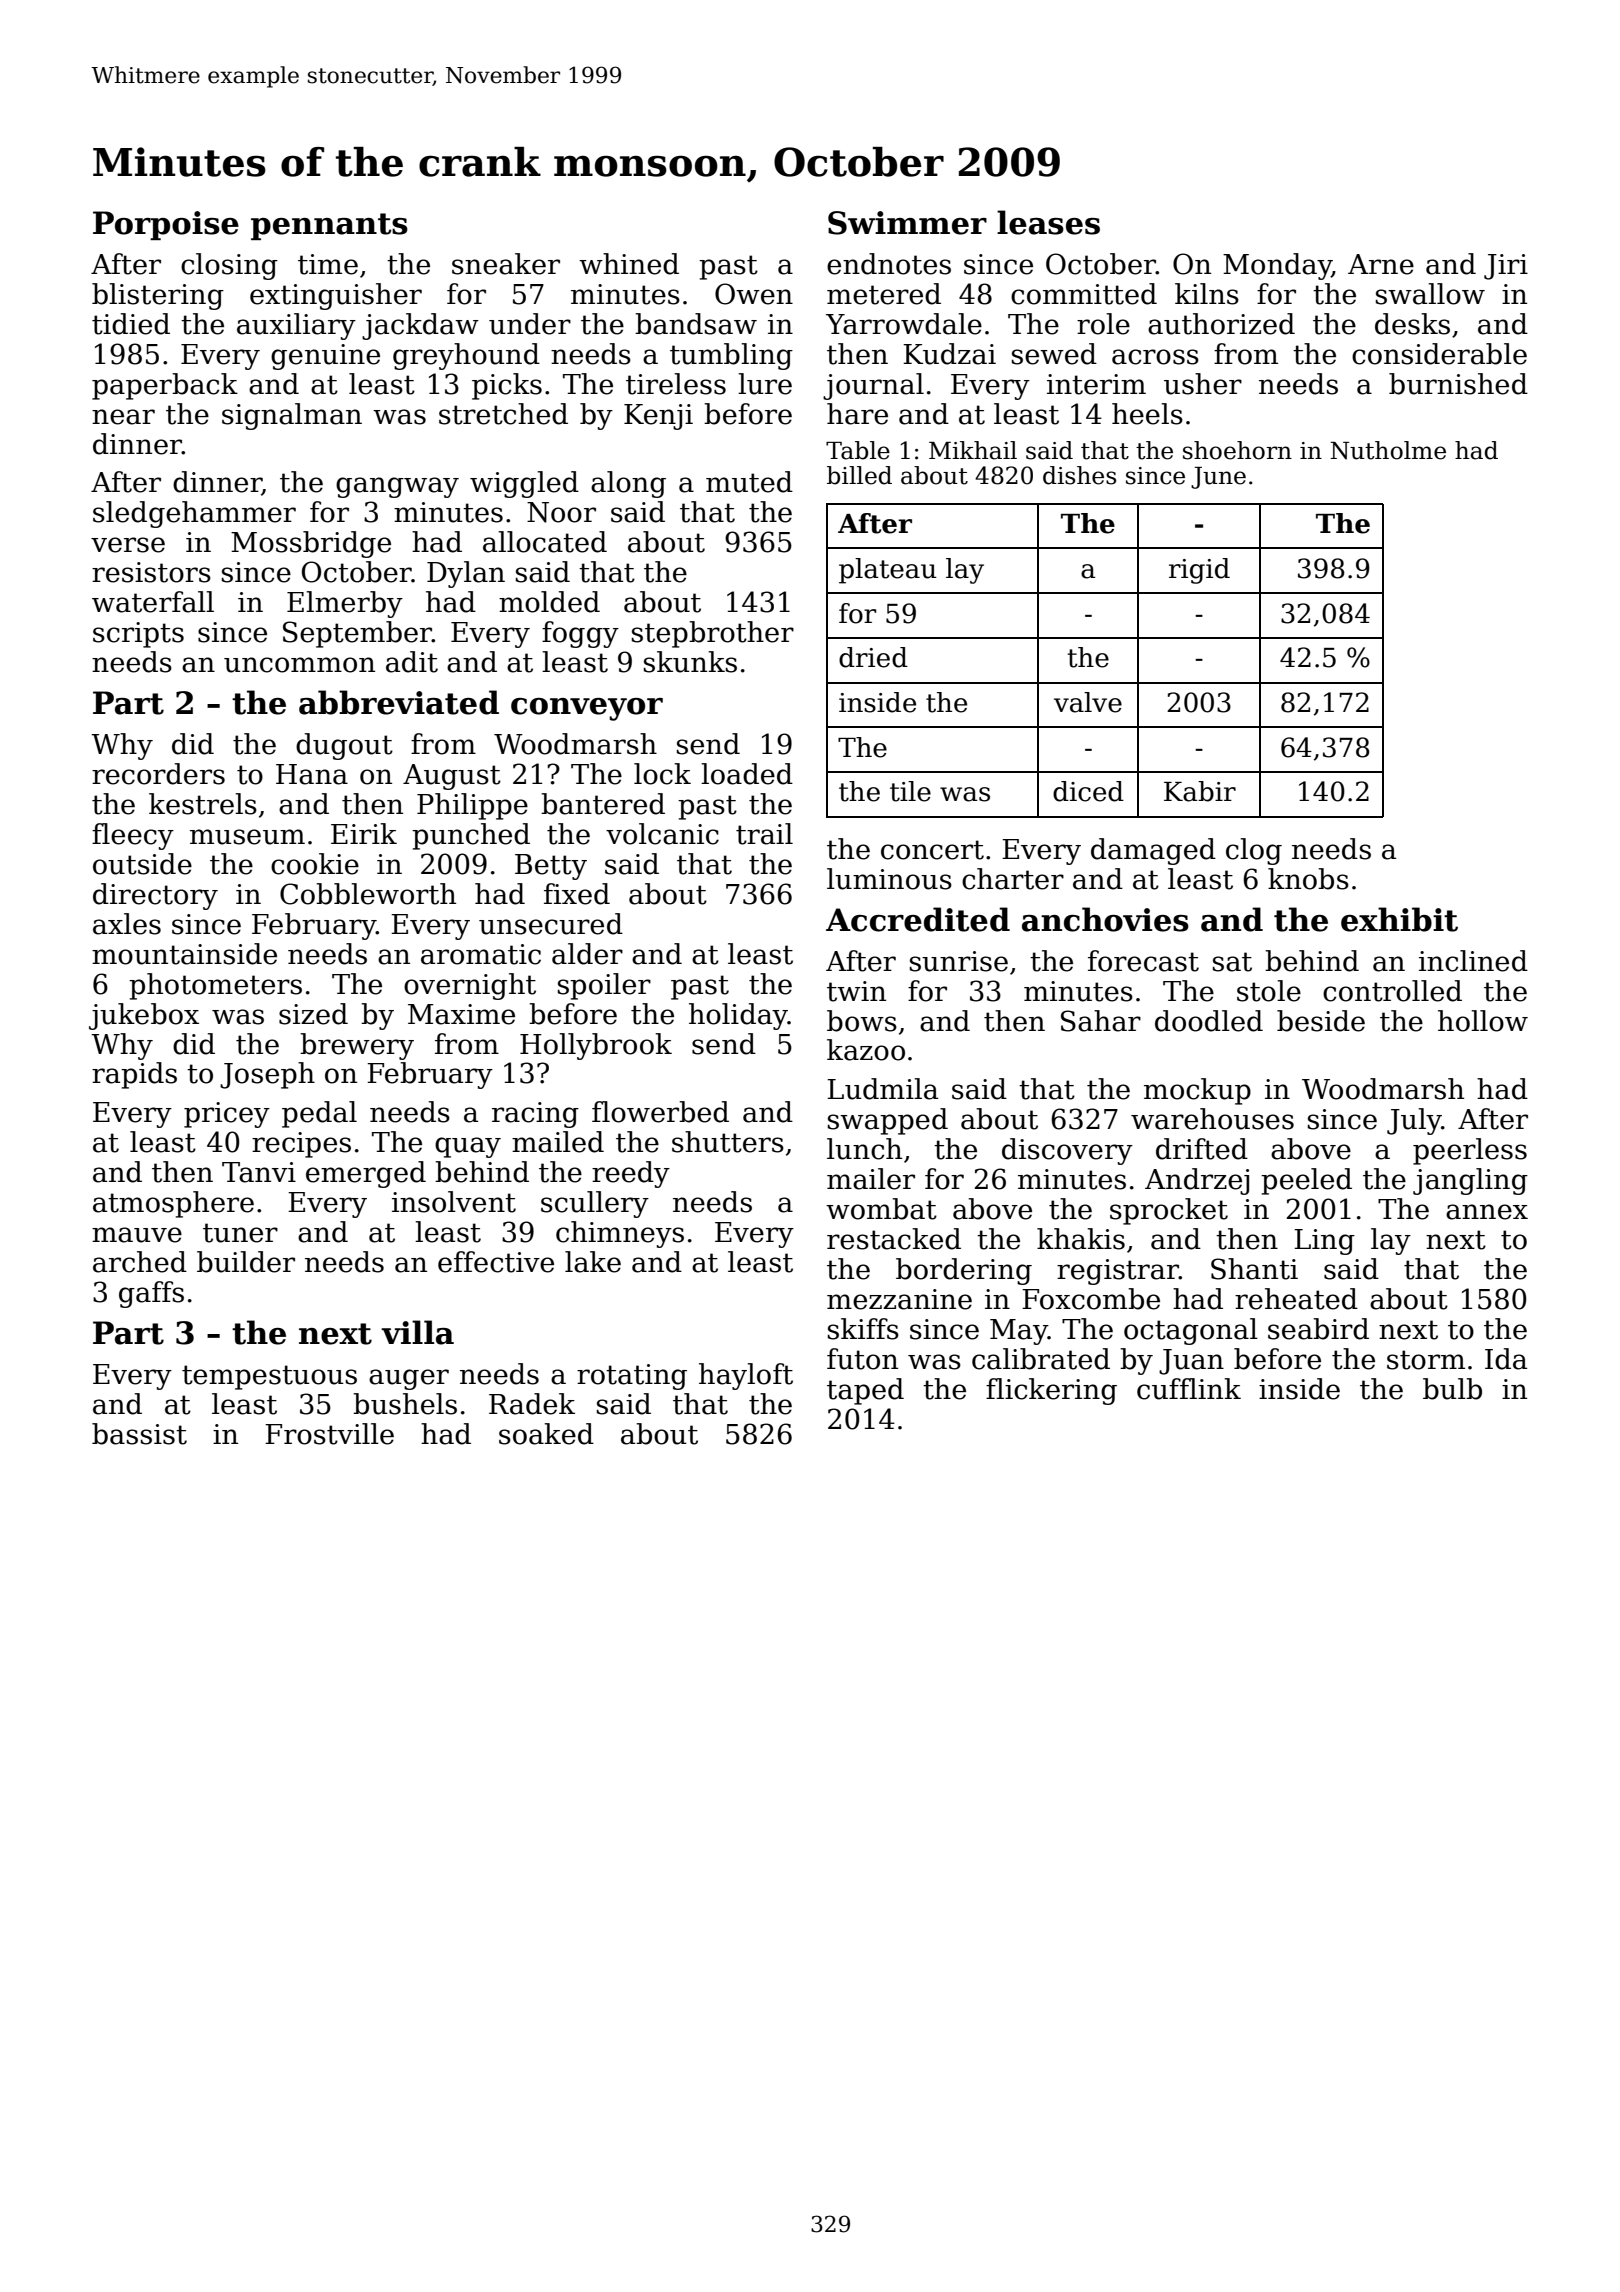  I want to click on Kudzai, so click(949, 354).
